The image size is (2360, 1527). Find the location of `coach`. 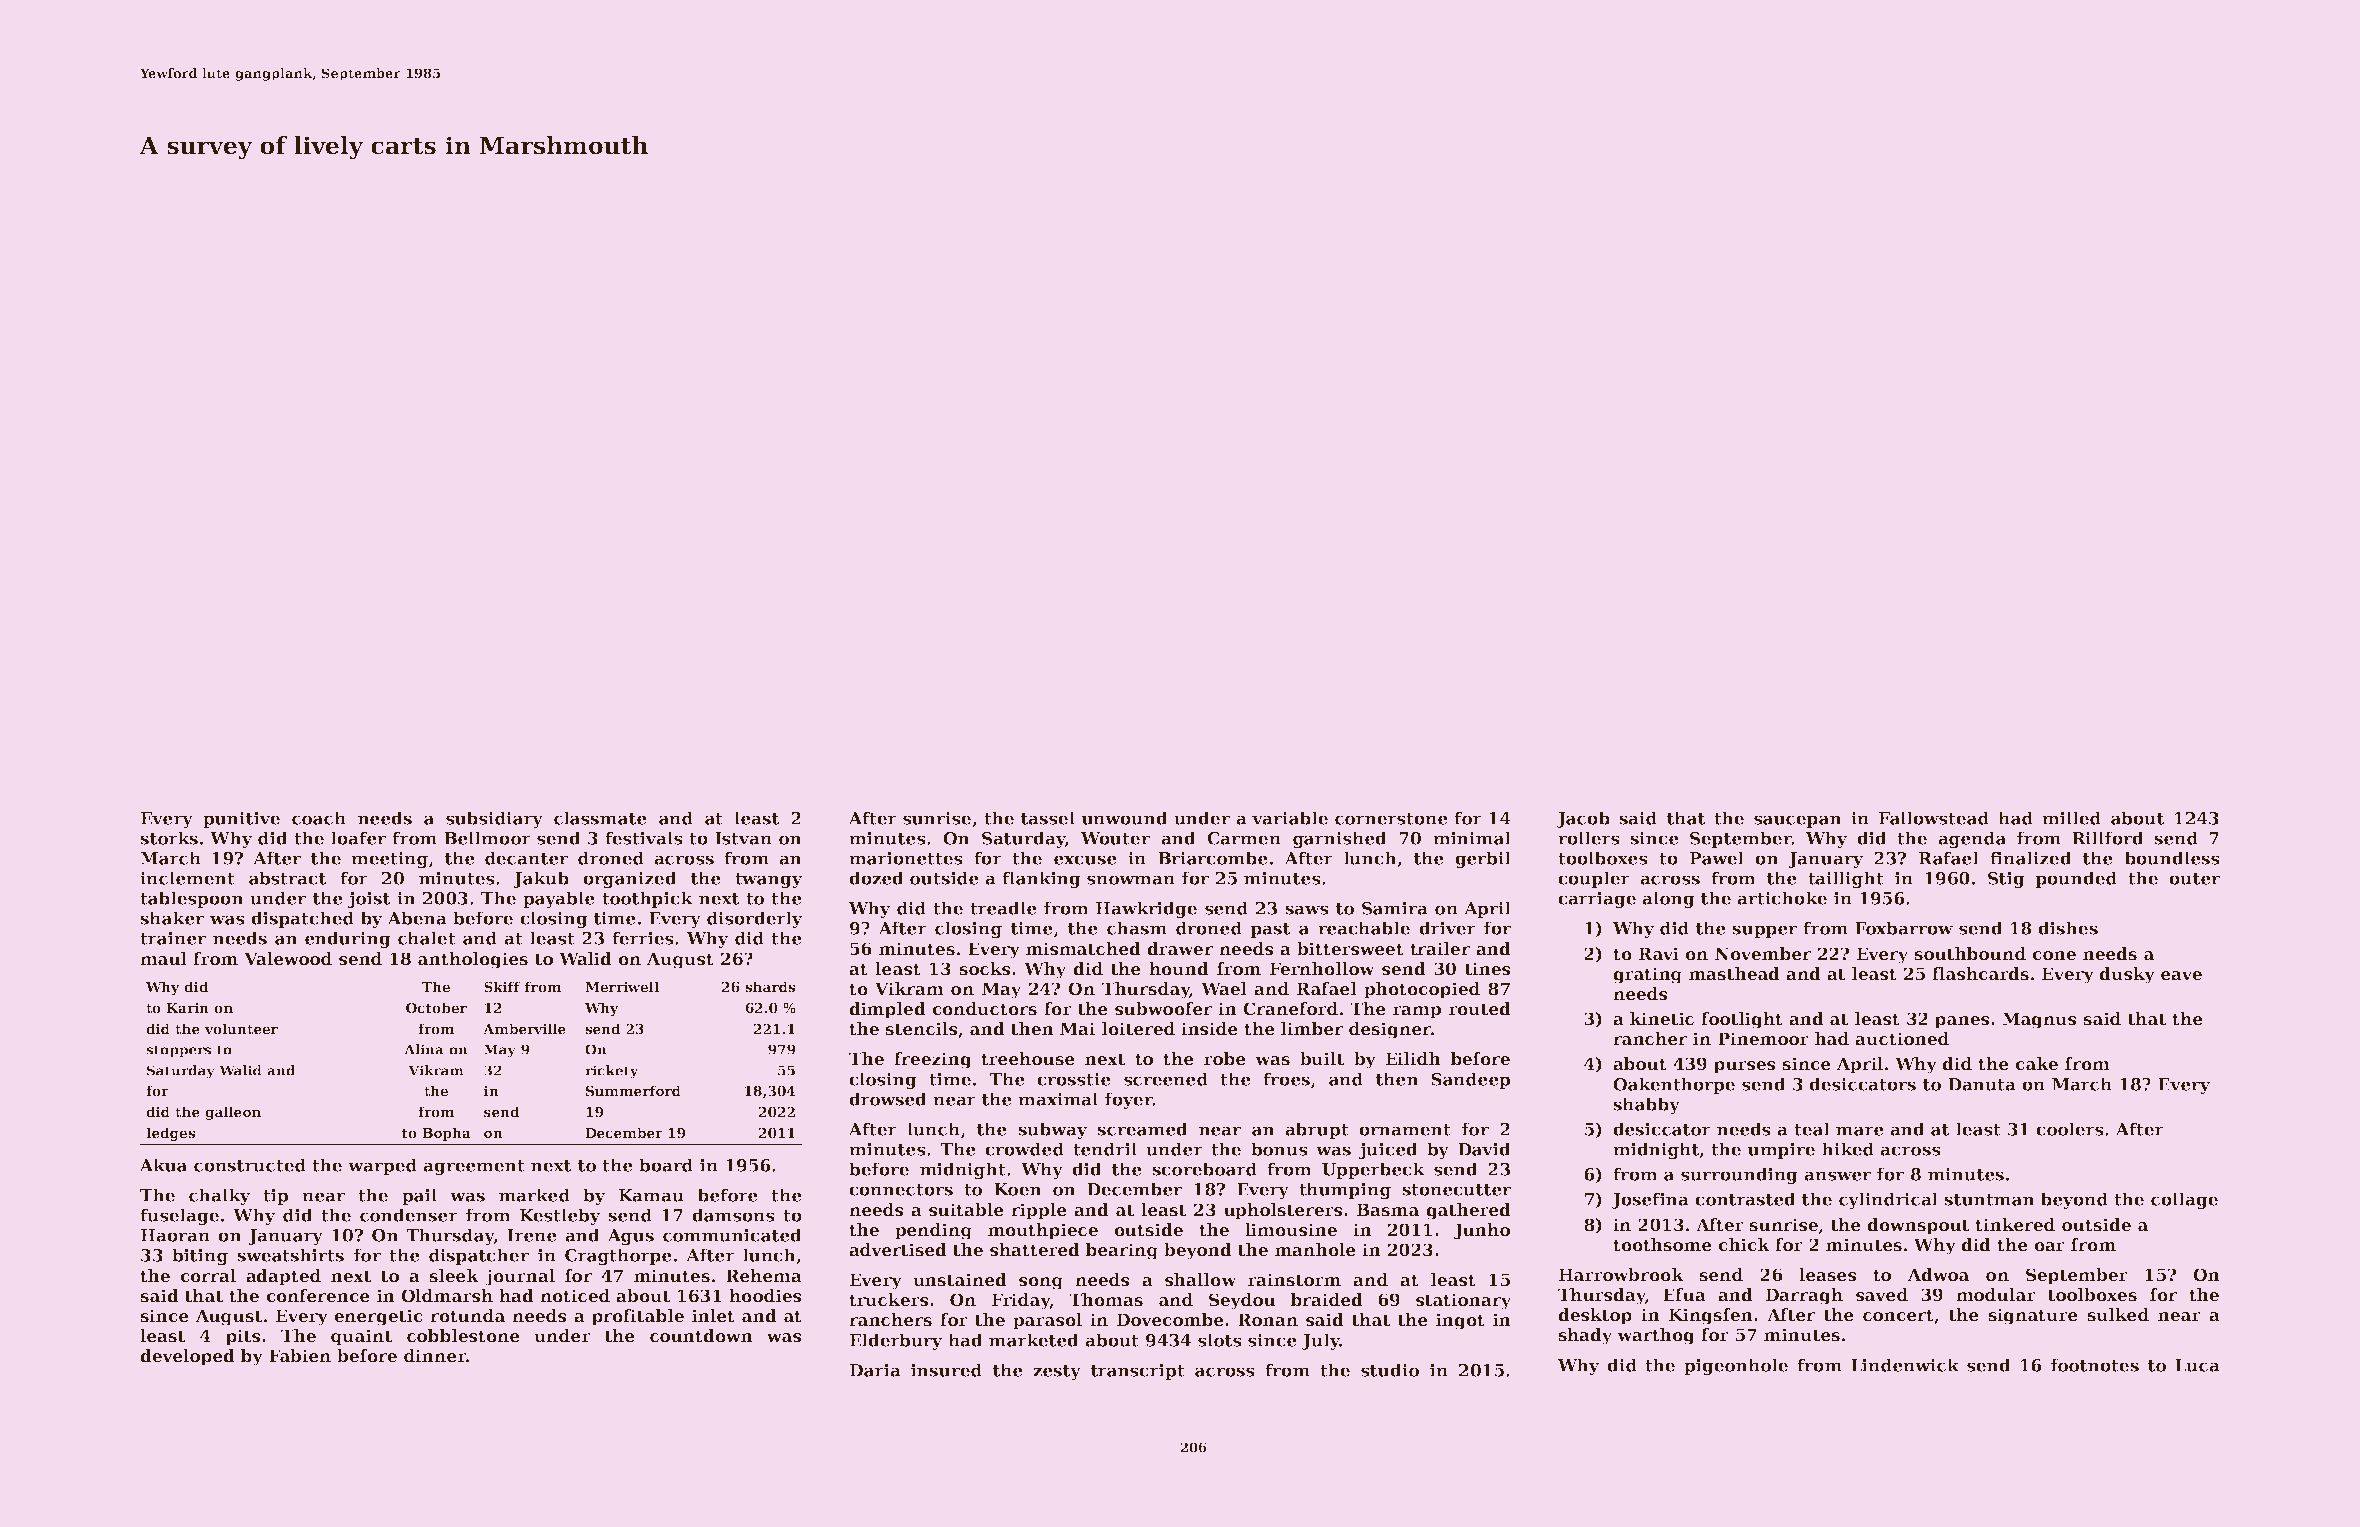

coach is located at coordinates (319, 818).
